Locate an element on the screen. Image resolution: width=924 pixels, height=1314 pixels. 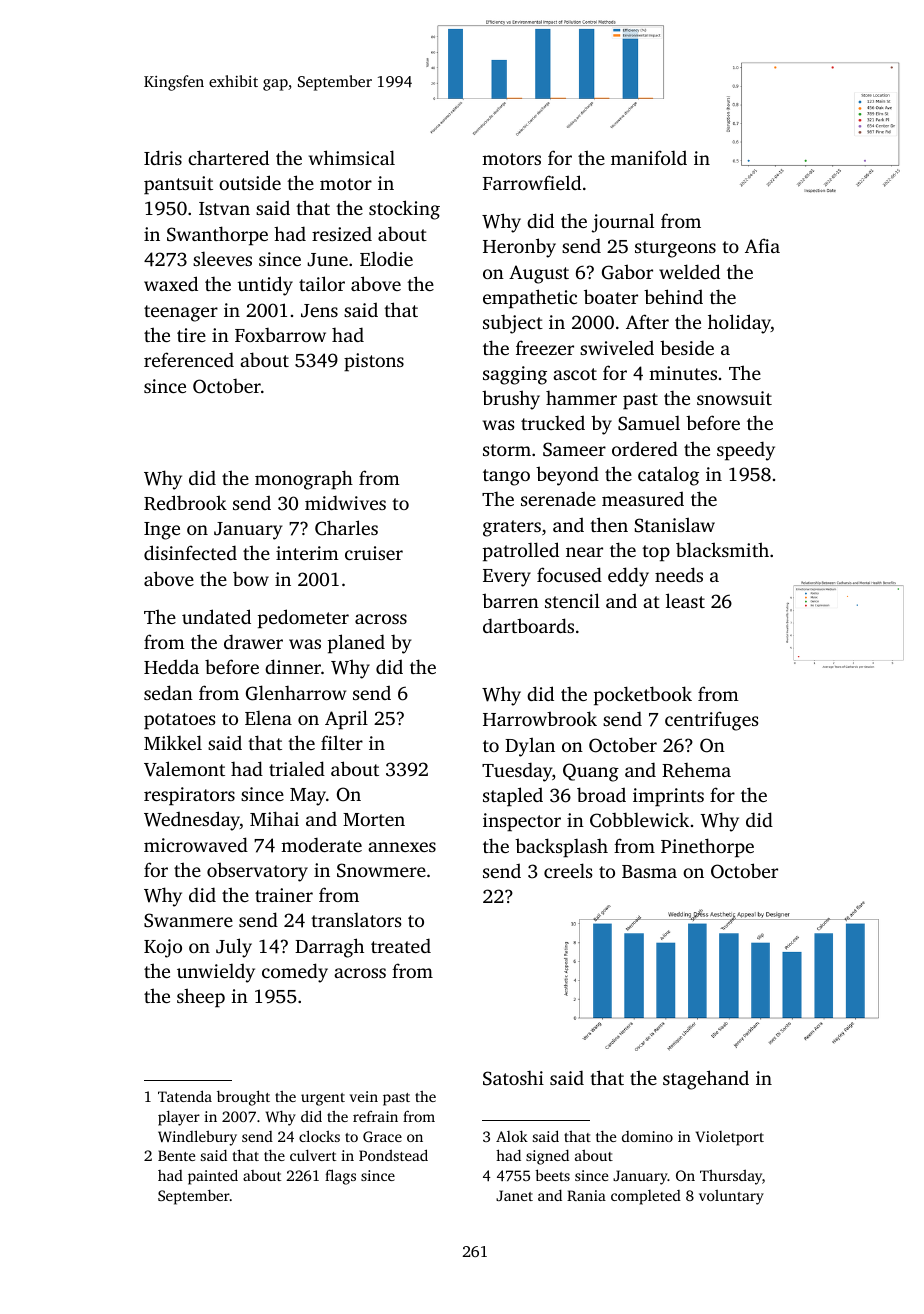
Janet is located at coordinates (514, 1195).
